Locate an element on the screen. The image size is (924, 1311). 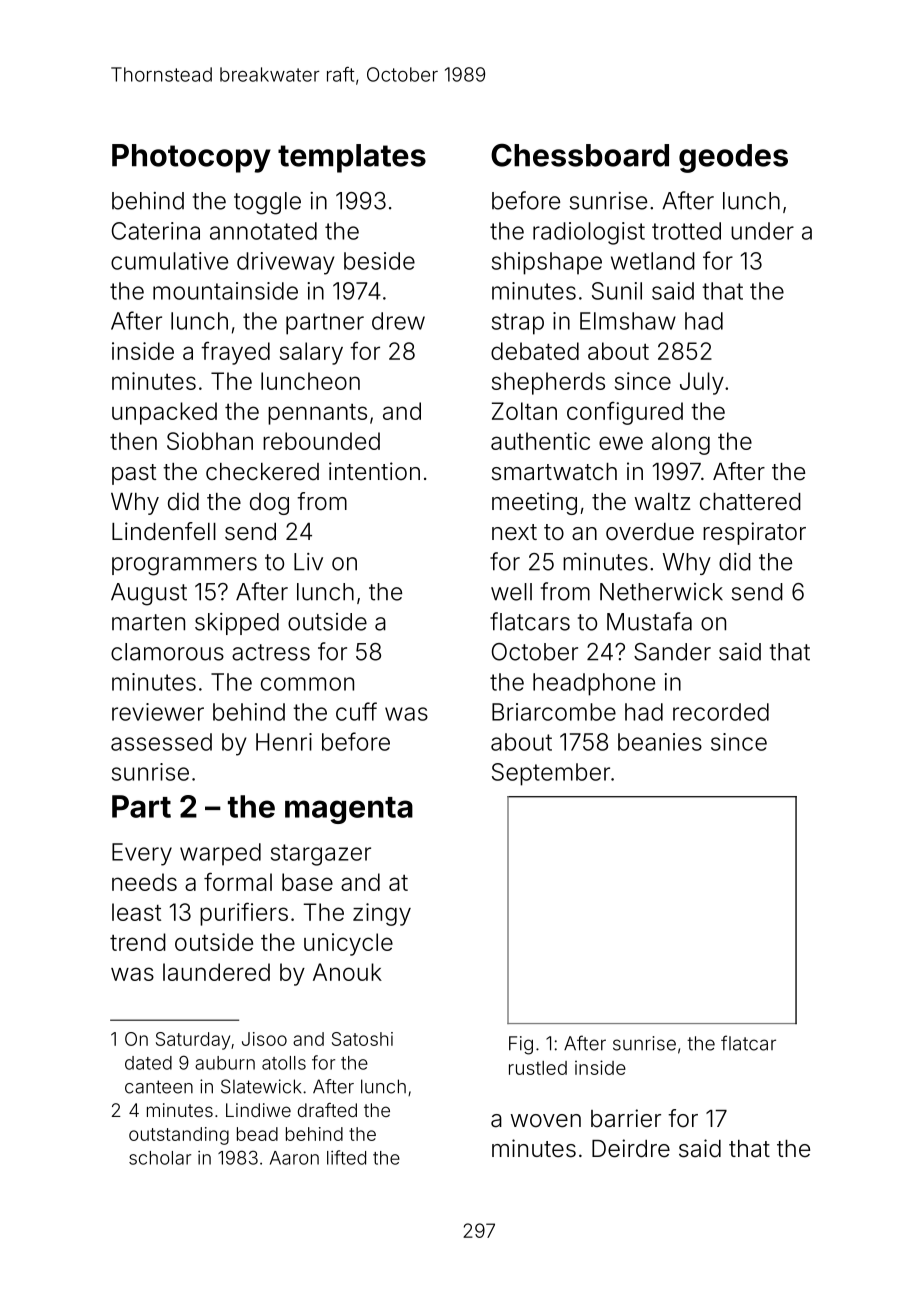
beanies is located at coordinates (660, 742).
